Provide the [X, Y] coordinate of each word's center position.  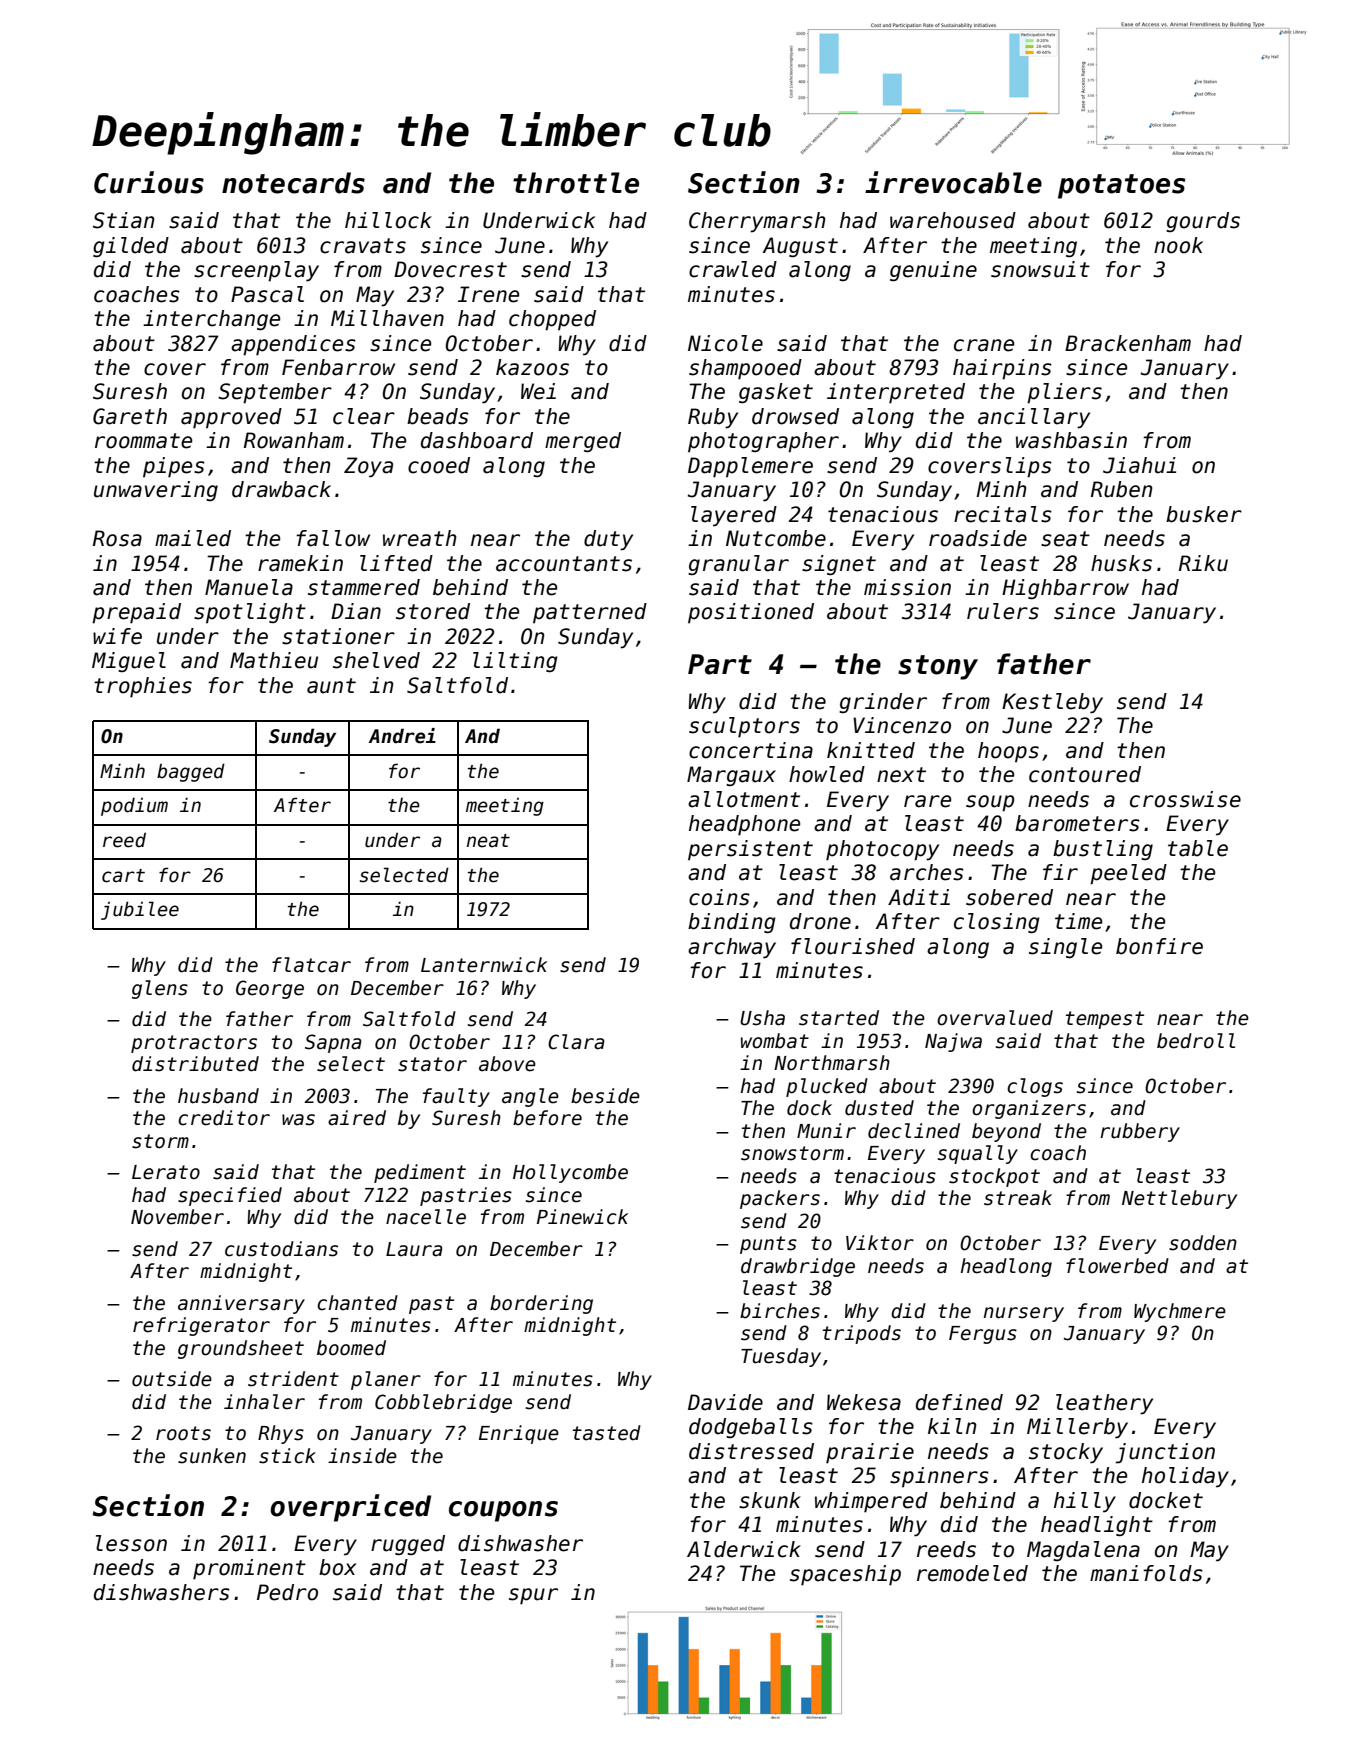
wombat [775, 1041]
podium [134, 807]
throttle [576, 183]
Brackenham [1128, 343]
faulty [456, 1097]
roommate [143, 441]
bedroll [1196, 1041]
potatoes [1121, 186]
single [1065, 948]
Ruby [713, 418]
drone [820, 921]
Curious [149, 182]
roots [183, 1433]
